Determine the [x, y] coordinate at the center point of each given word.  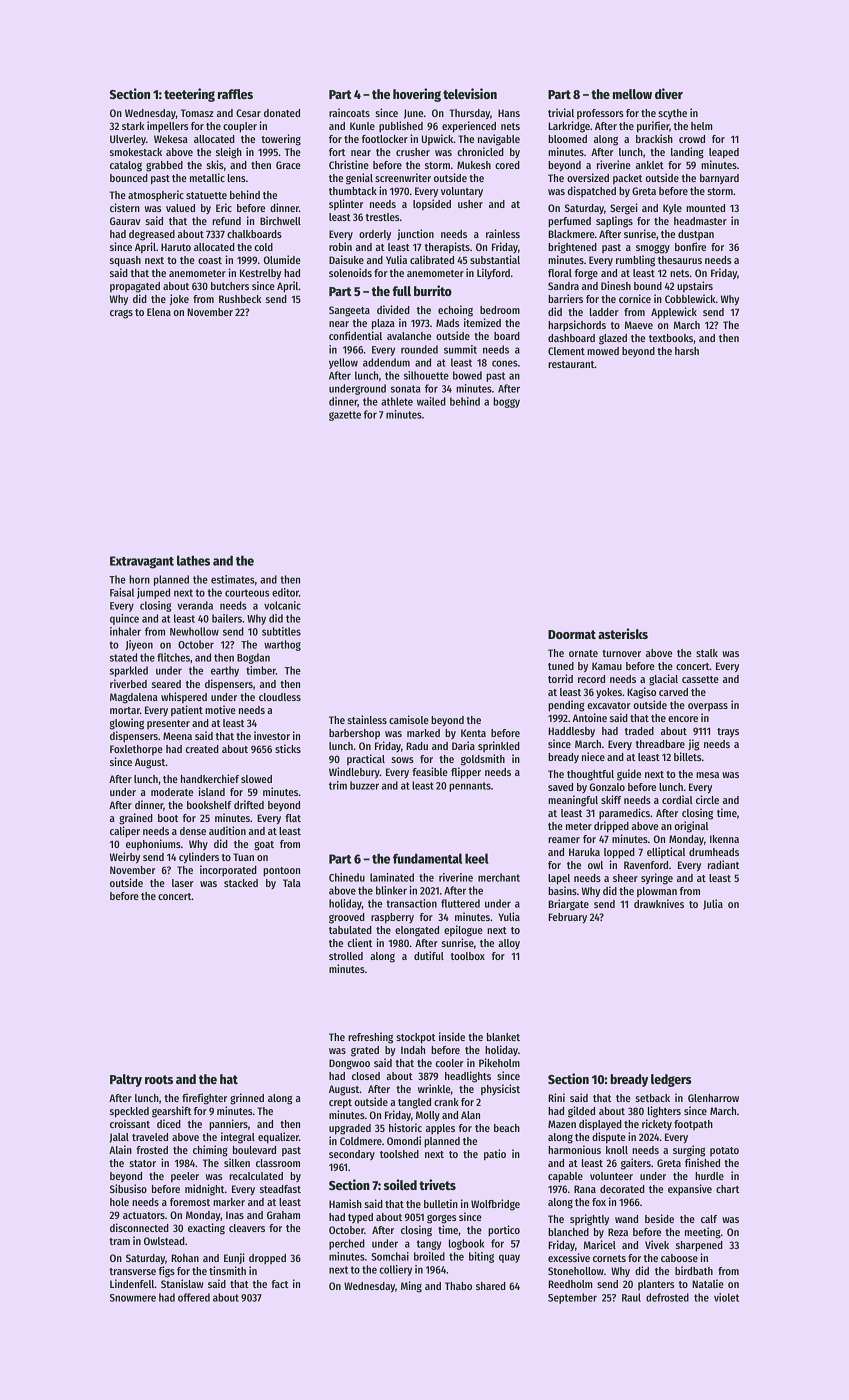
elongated [417, 931]
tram [119, 1241]
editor [285, 592]
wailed [431, 401]
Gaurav [125, 221]
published [401, 126]
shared [491, 1286]
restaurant [571, 364]
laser [183, 883]
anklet [650, 165]
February [567, 918]
